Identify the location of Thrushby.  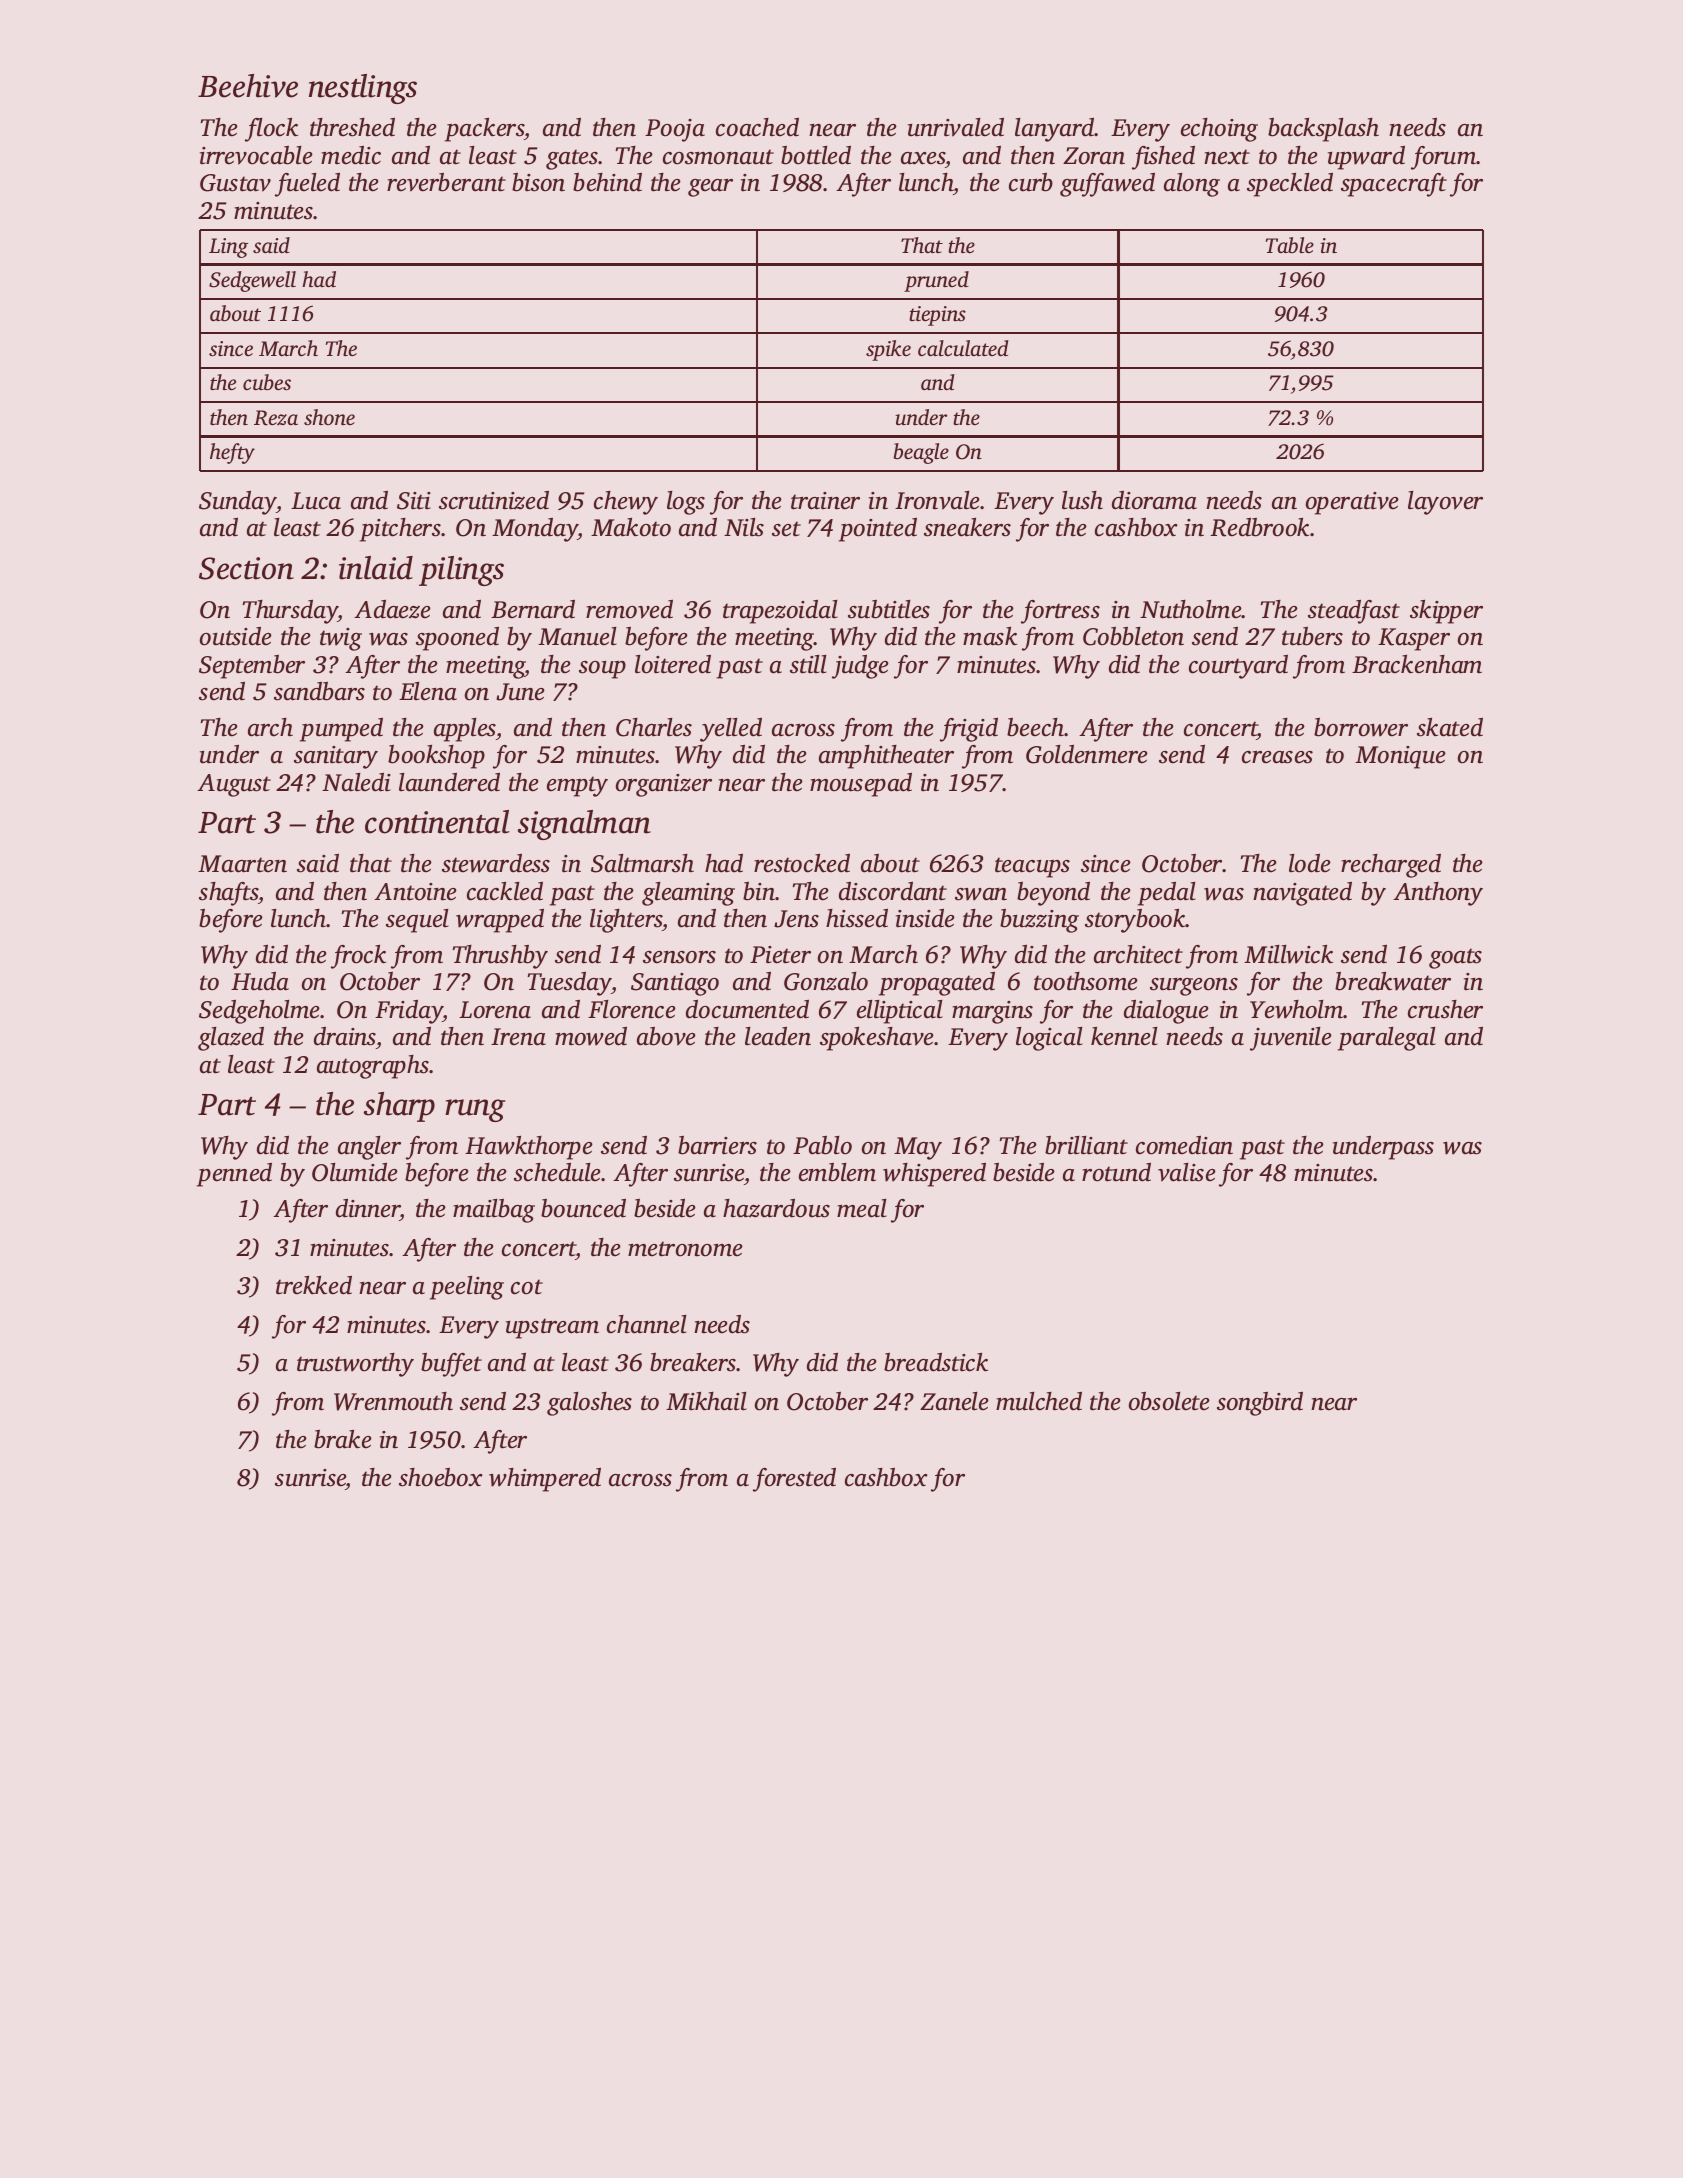
(500, 957).
